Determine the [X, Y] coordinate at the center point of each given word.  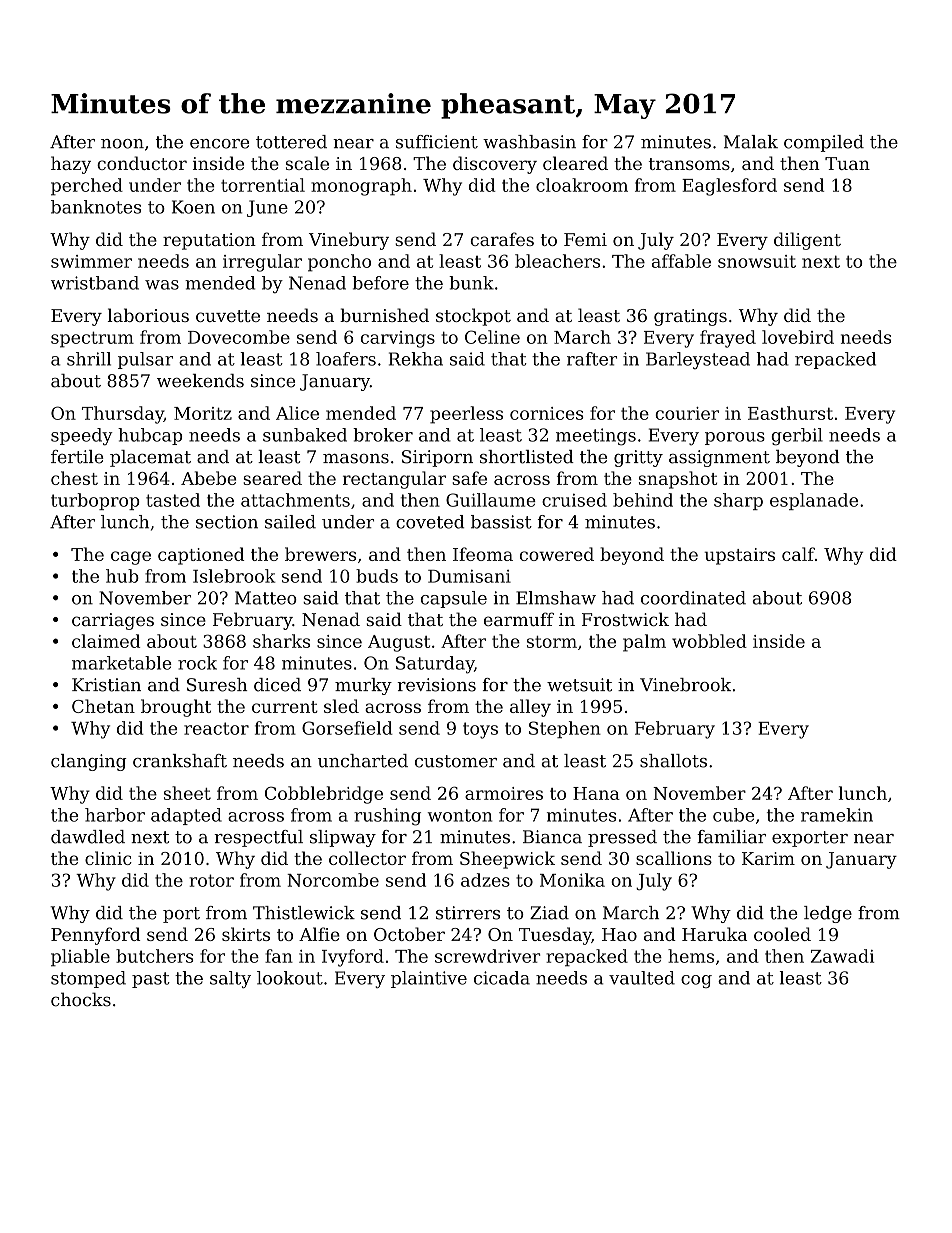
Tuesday [555, 936]
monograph [361, 187]
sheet [187, 793]
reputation [209, 241]
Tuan [847, 163]
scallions [674, 858]
